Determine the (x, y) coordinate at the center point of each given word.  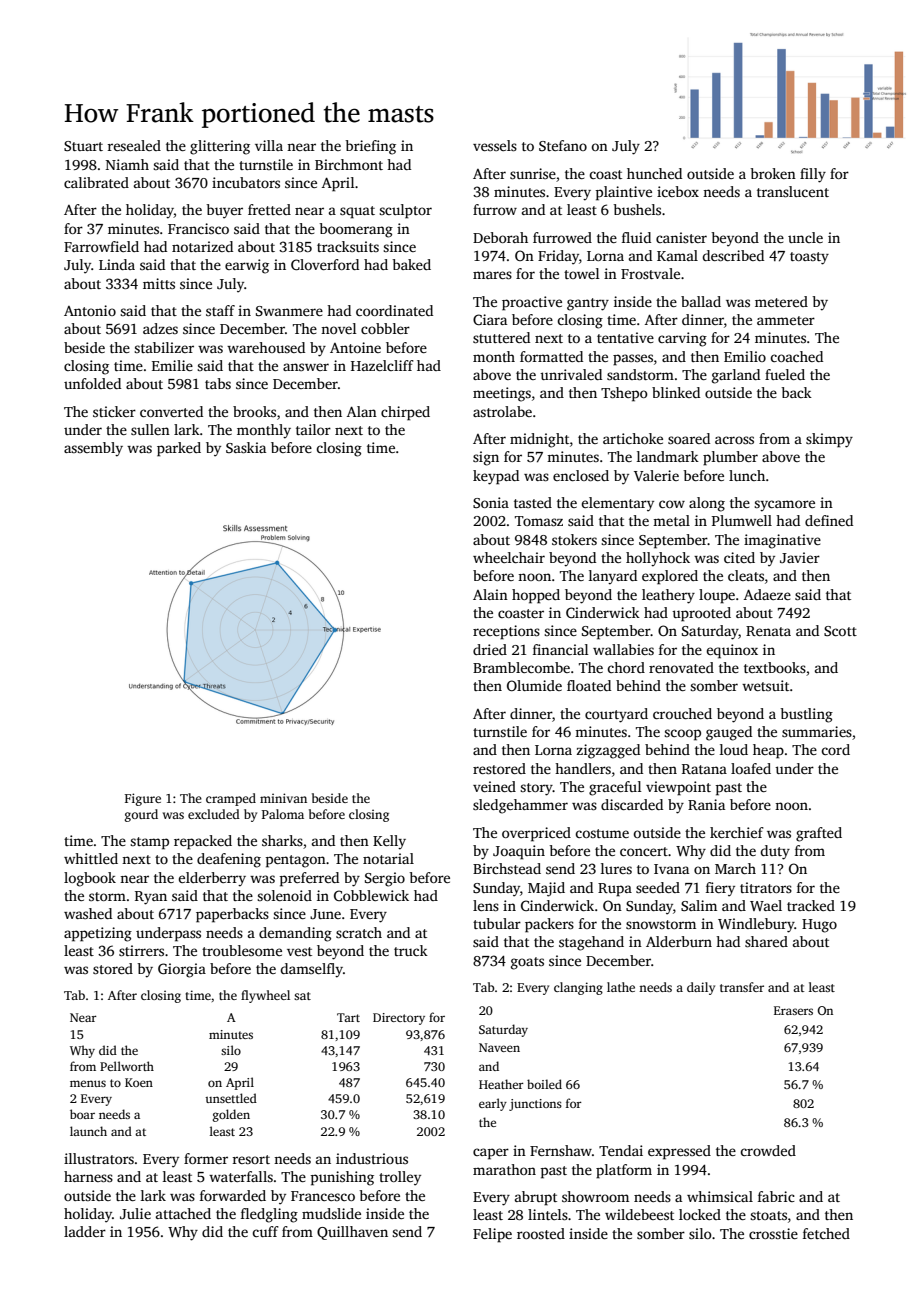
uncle (805, 237)
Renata (768, 631)
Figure (143, 799)
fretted (269, 209)
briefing (370, 147)
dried (490, 649)
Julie (135, 1213)
